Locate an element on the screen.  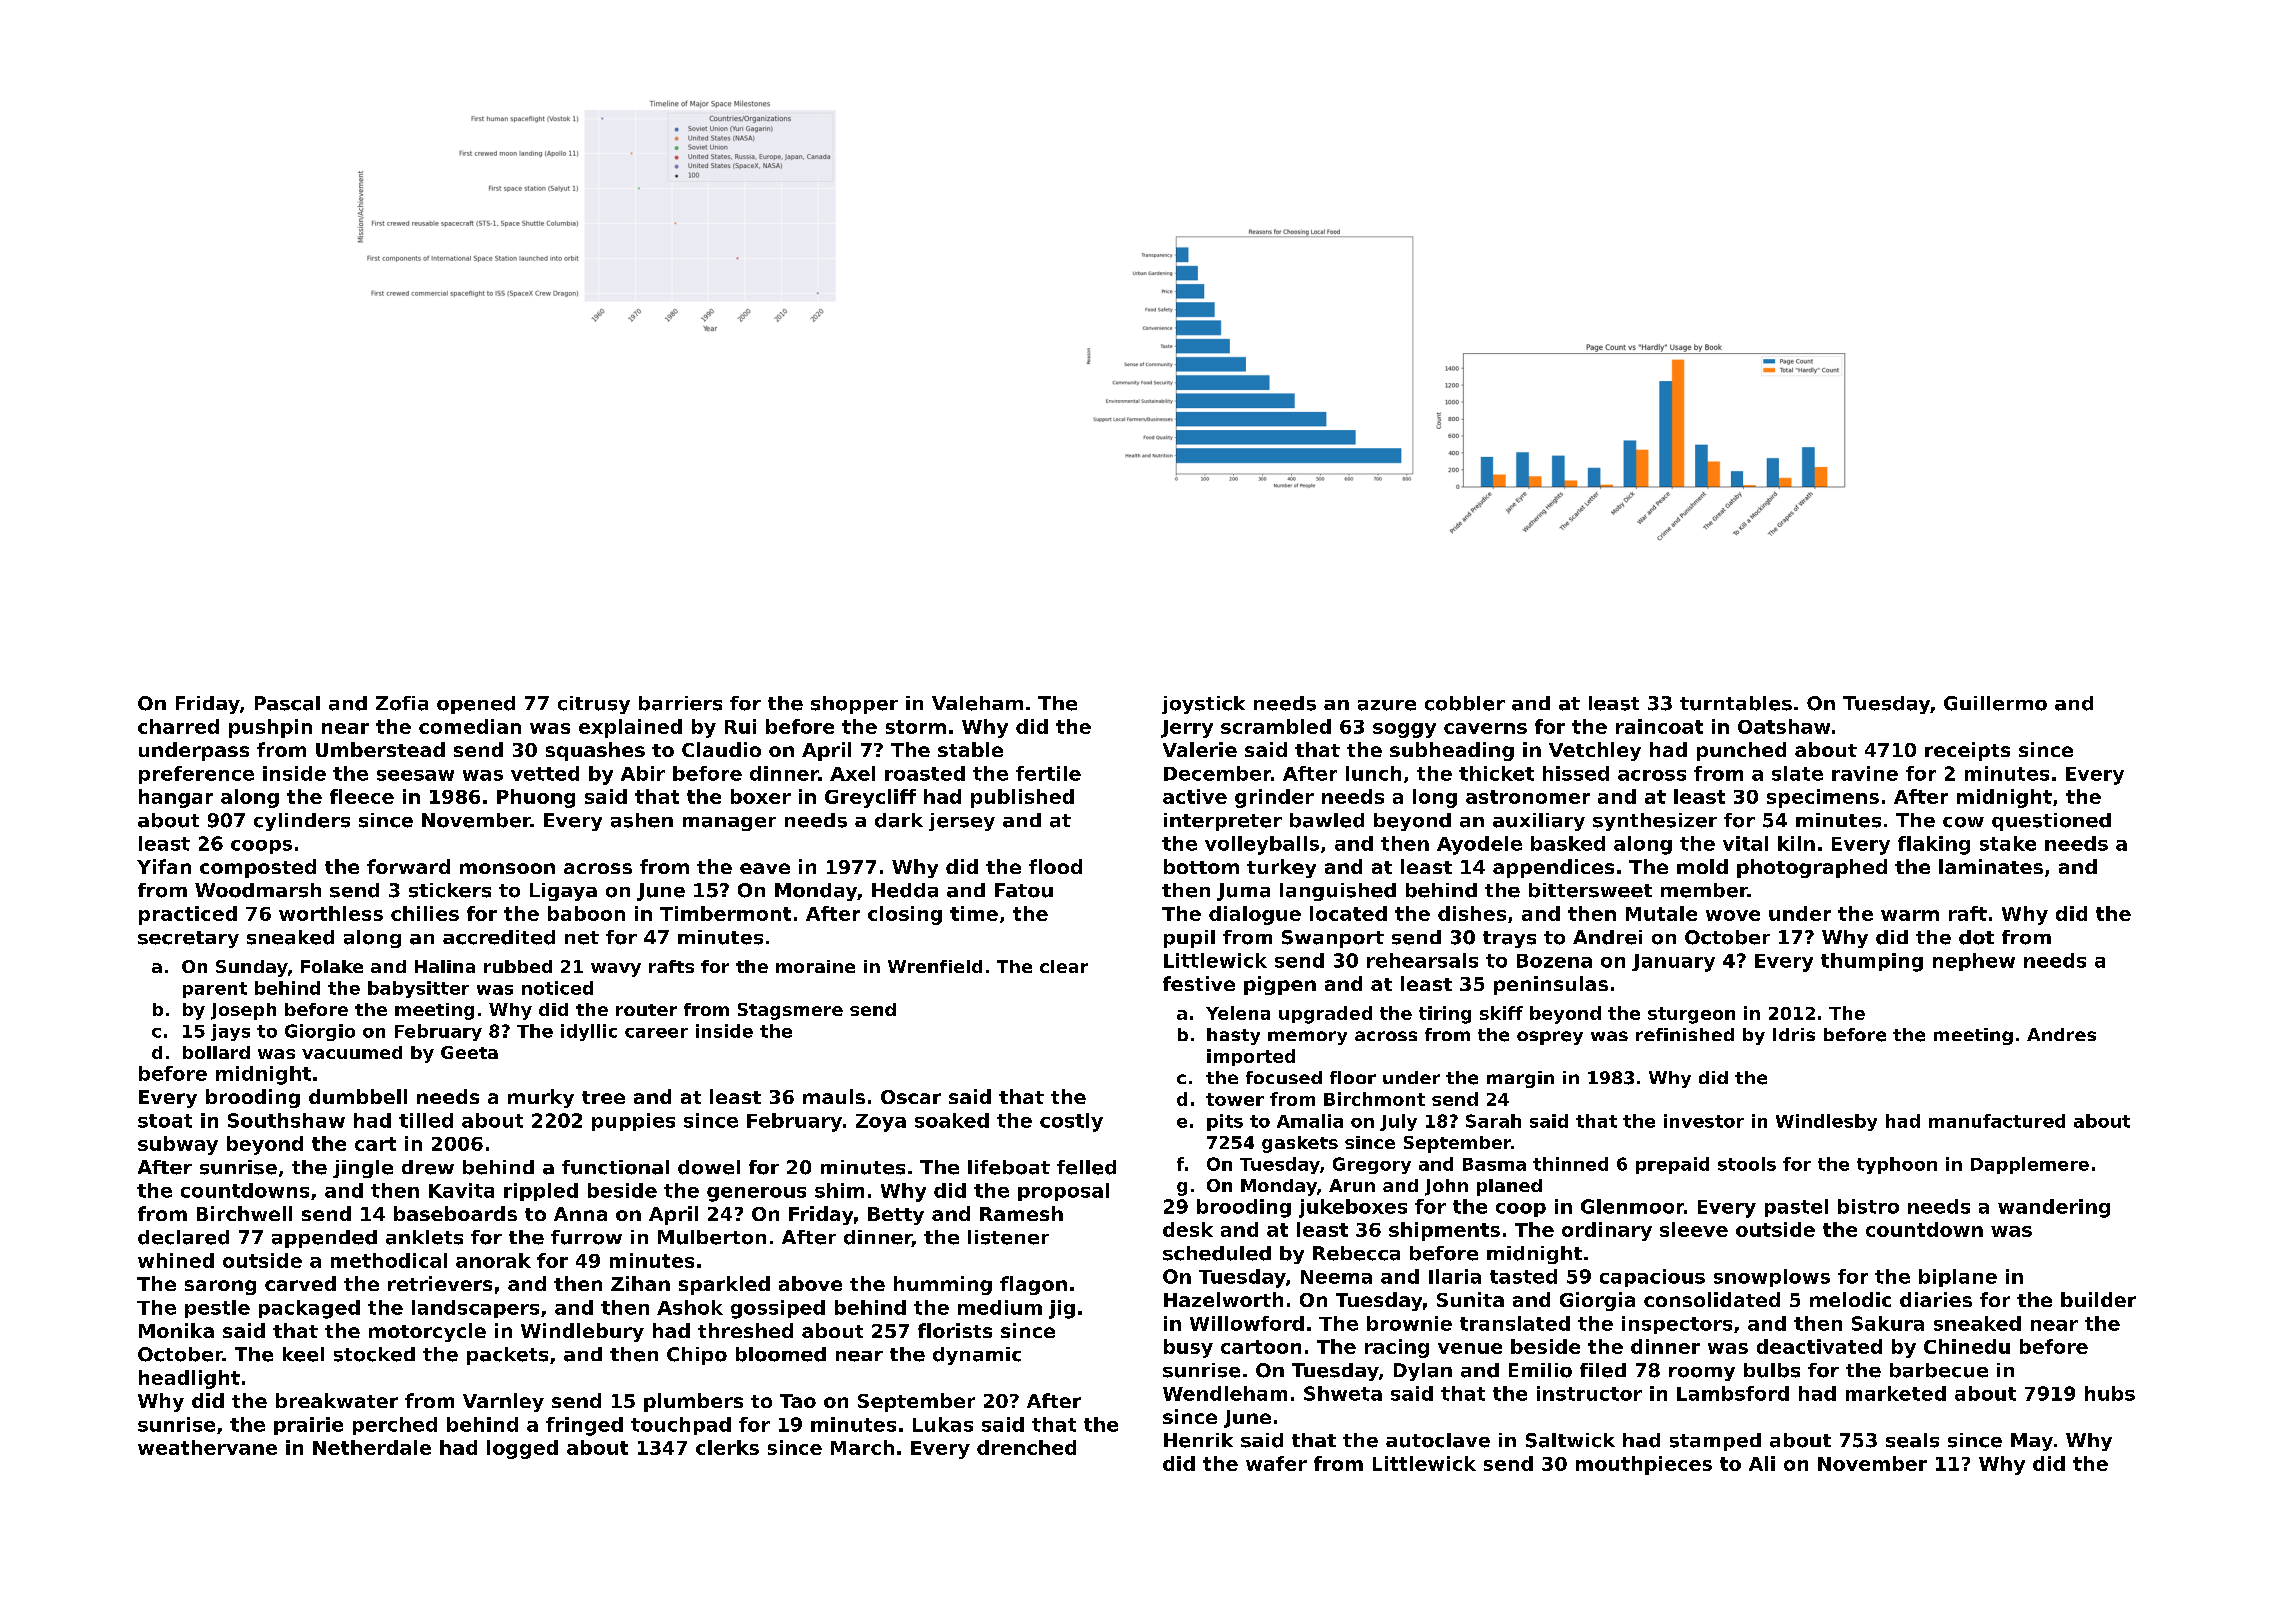
bistro is located at coordinates (1868, 1206).
